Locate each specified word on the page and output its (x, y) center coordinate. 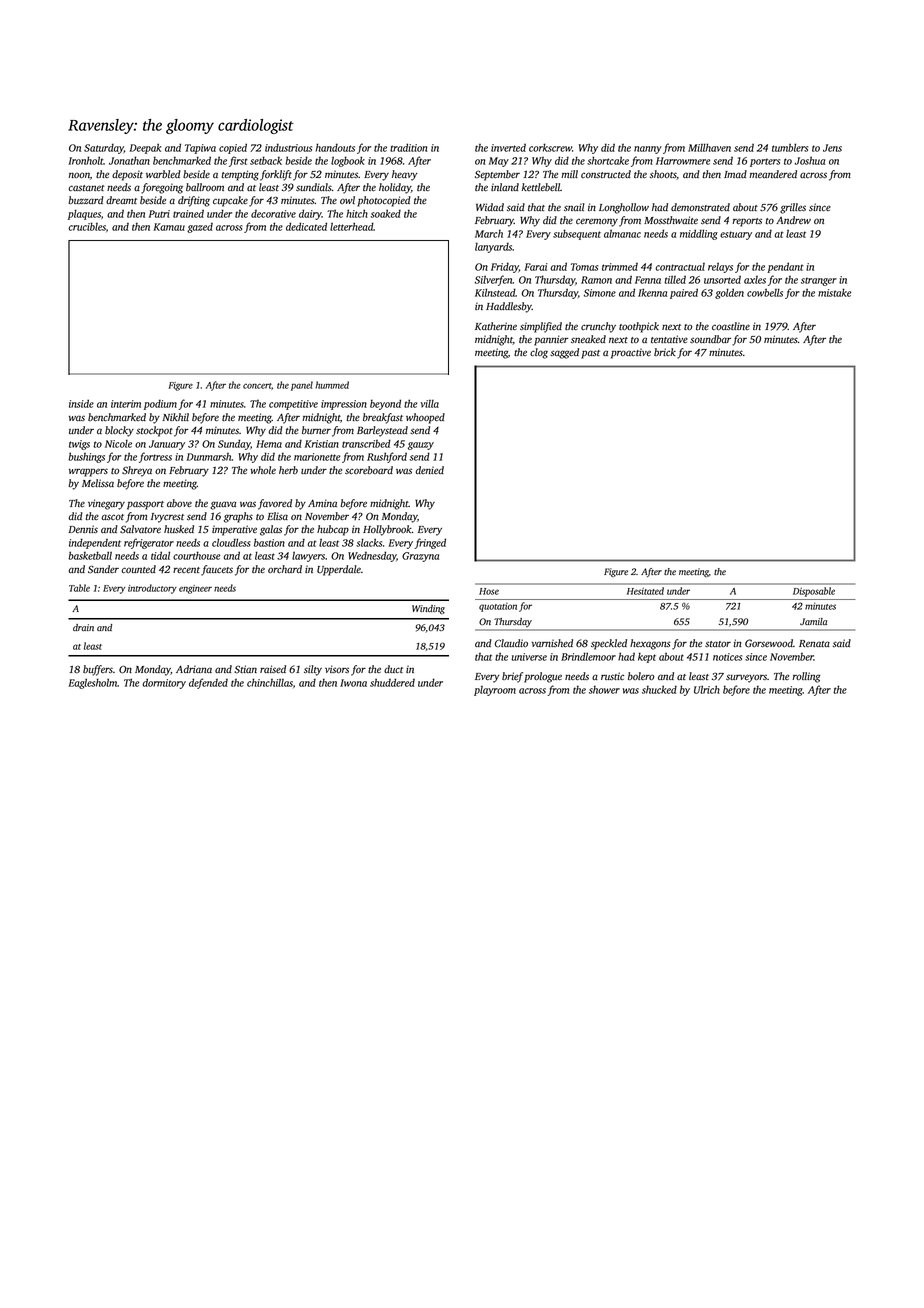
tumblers (790, 147)
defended (208, 683)
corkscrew (550, 147)
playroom (495, 691)
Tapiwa (200, 149)
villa (429, 404)
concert (257, 386)
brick (665, 352)
